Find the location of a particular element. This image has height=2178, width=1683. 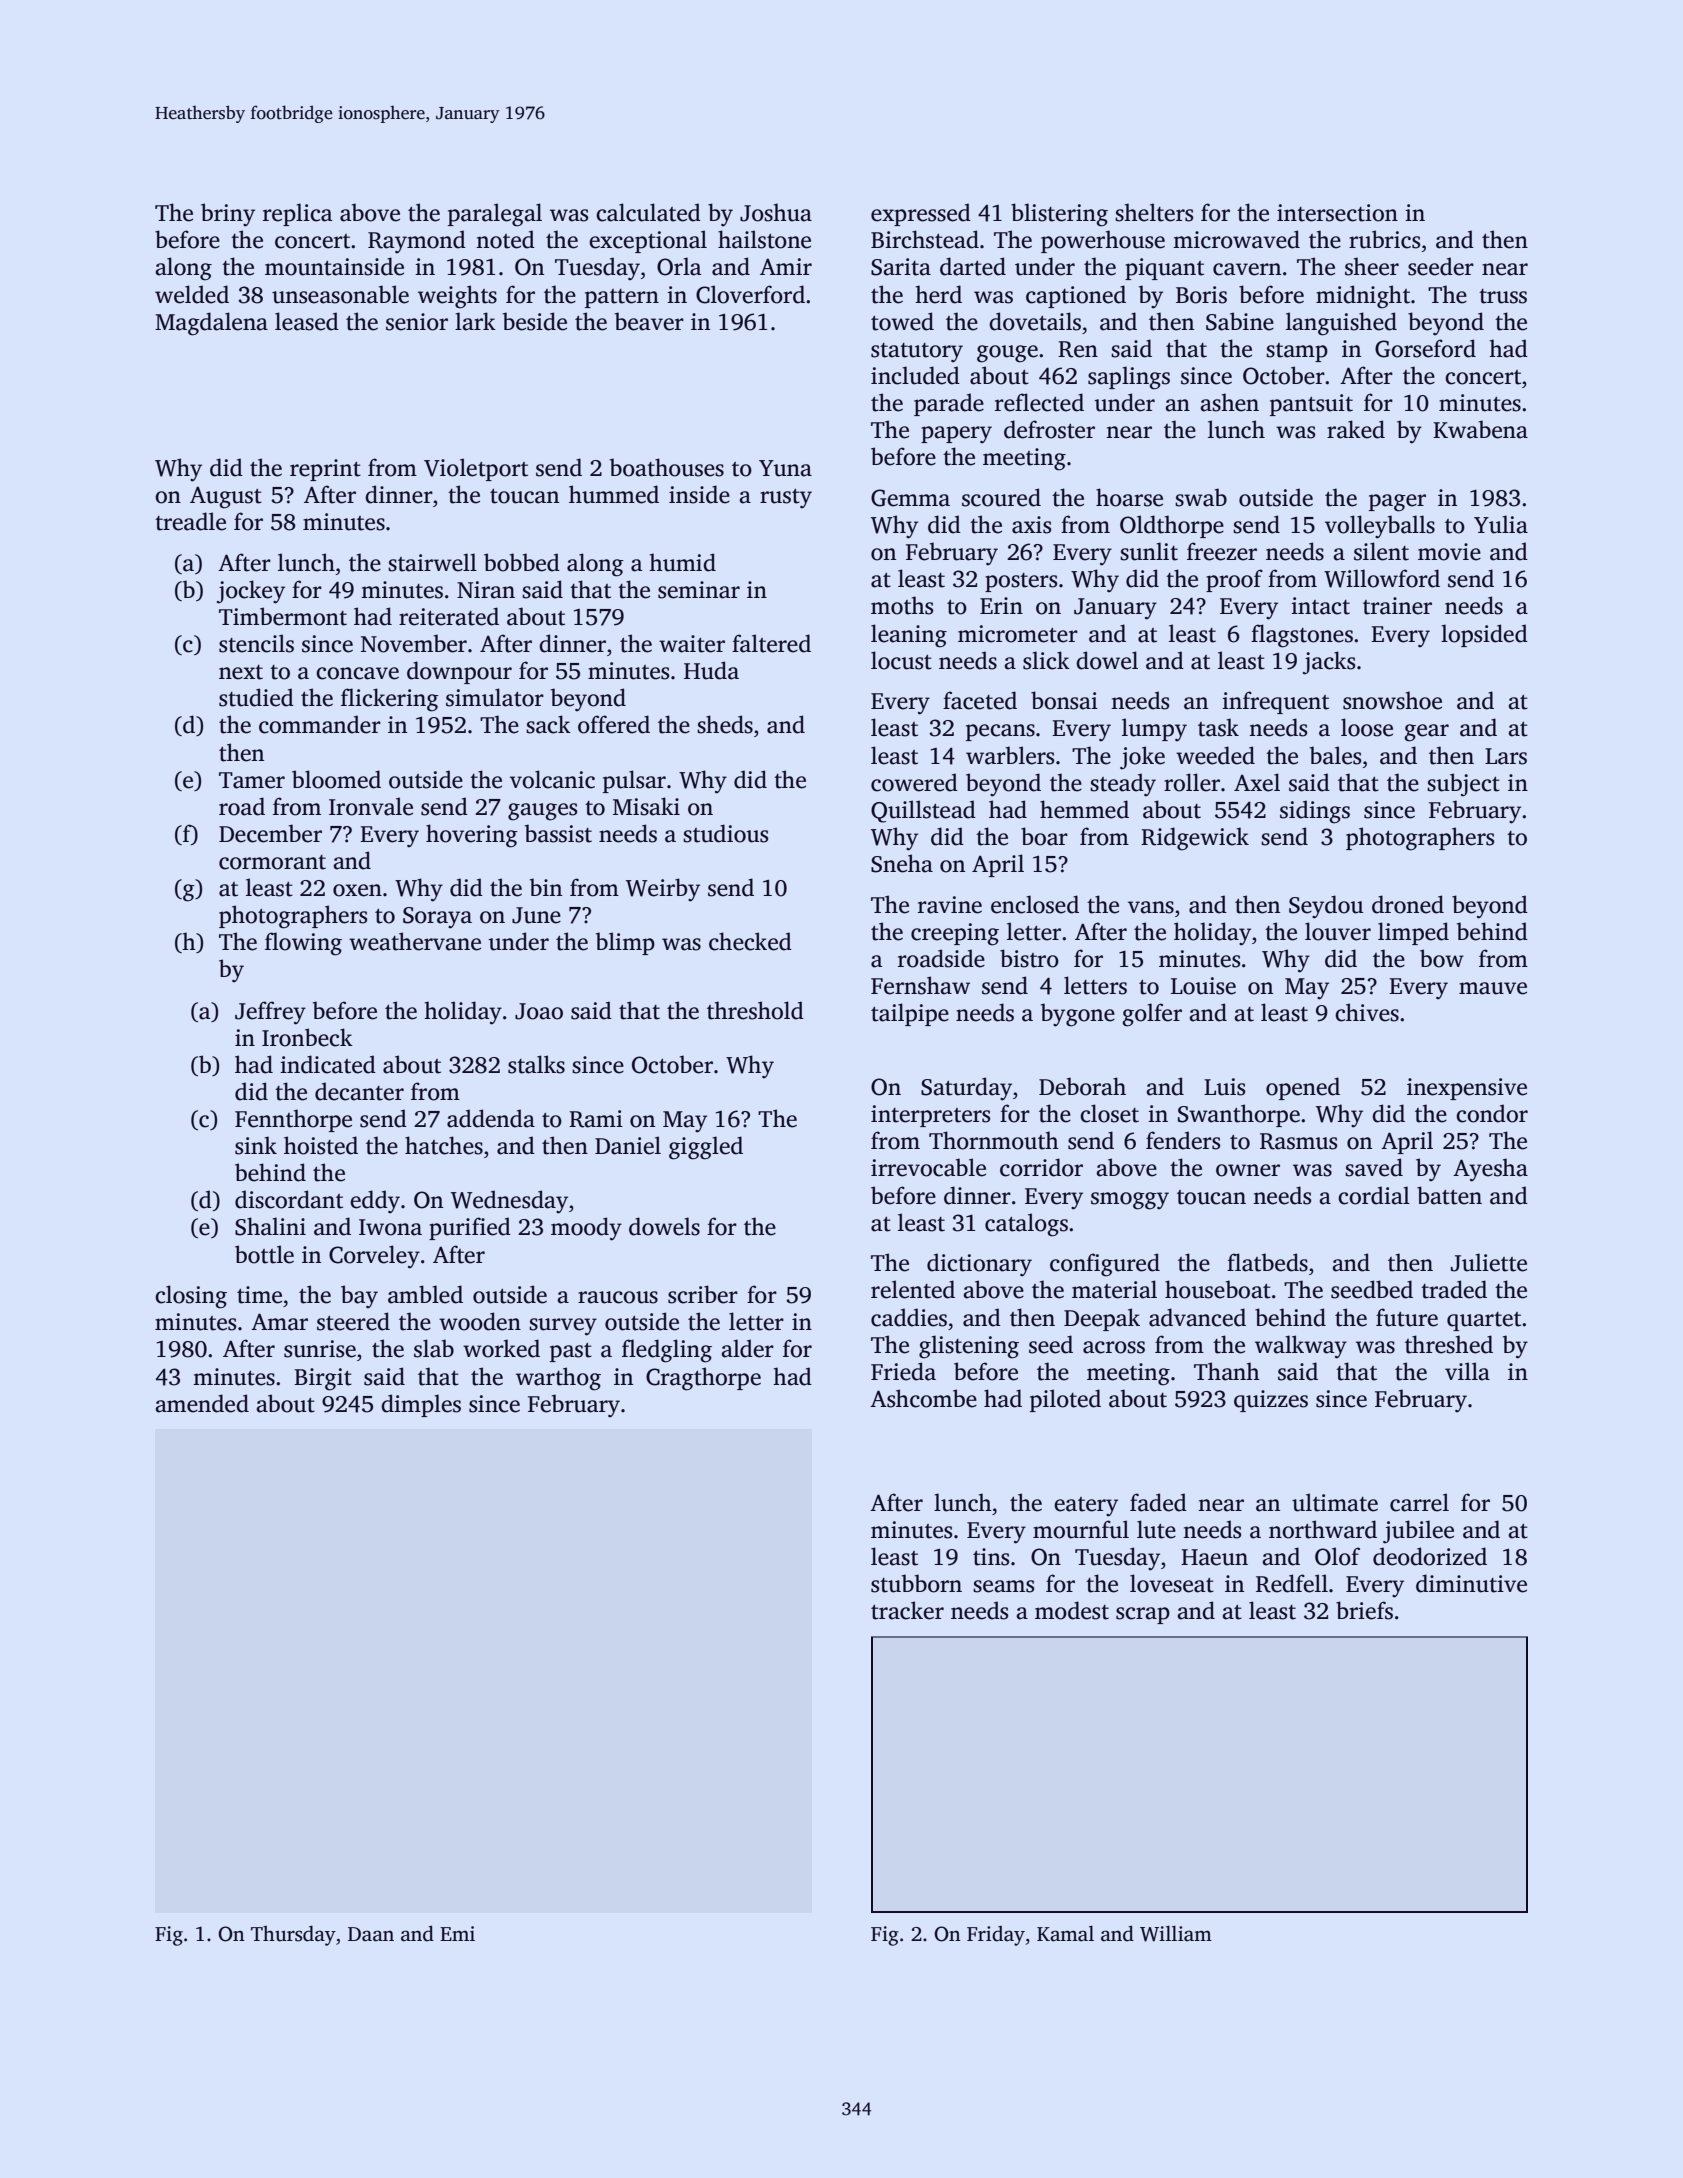

calculated is located at coordinates (648, 212).
